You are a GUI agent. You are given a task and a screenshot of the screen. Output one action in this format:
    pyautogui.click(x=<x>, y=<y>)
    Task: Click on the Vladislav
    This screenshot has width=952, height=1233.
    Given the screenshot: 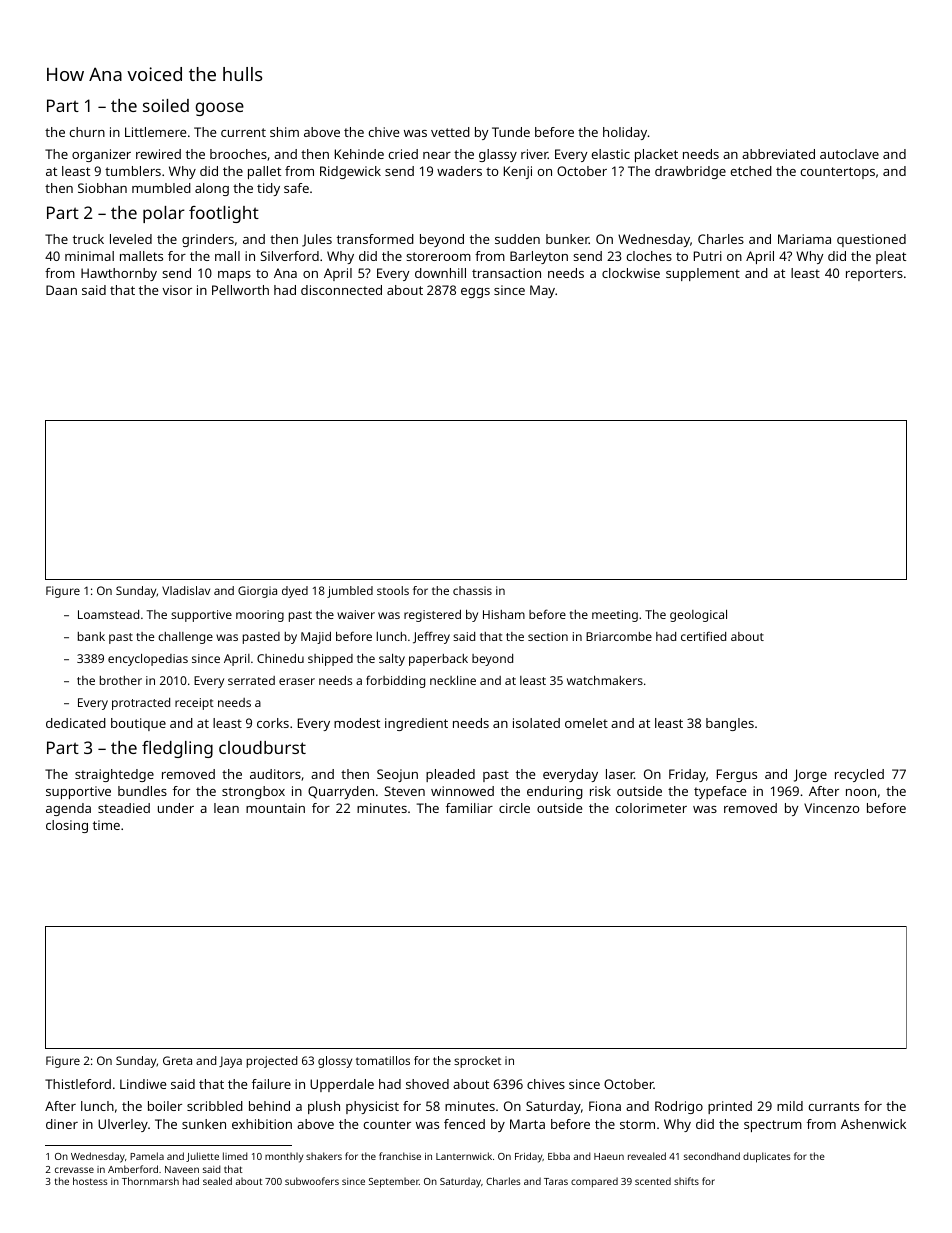 What is the action you would take?
    pyautogui.click(x=186, y=590)
